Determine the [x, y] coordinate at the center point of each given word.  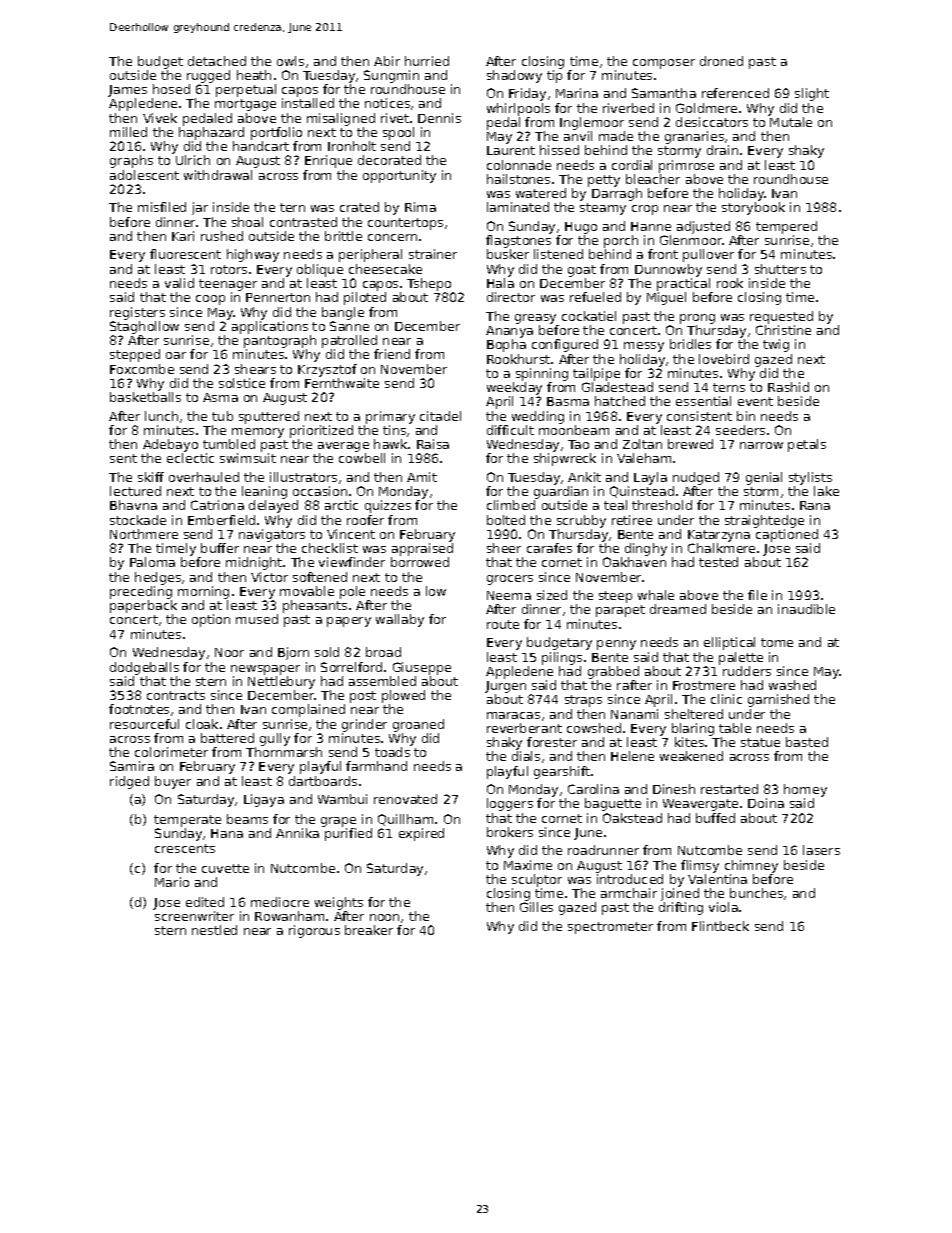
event [755, 401]
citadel [440, 416]
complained [308, 710]
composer [664, 64]
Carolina [593, 789]
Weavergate [700, 805]
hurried [427, 61]
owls [290, 61]
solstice [242, 383]
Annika [297, 833]
